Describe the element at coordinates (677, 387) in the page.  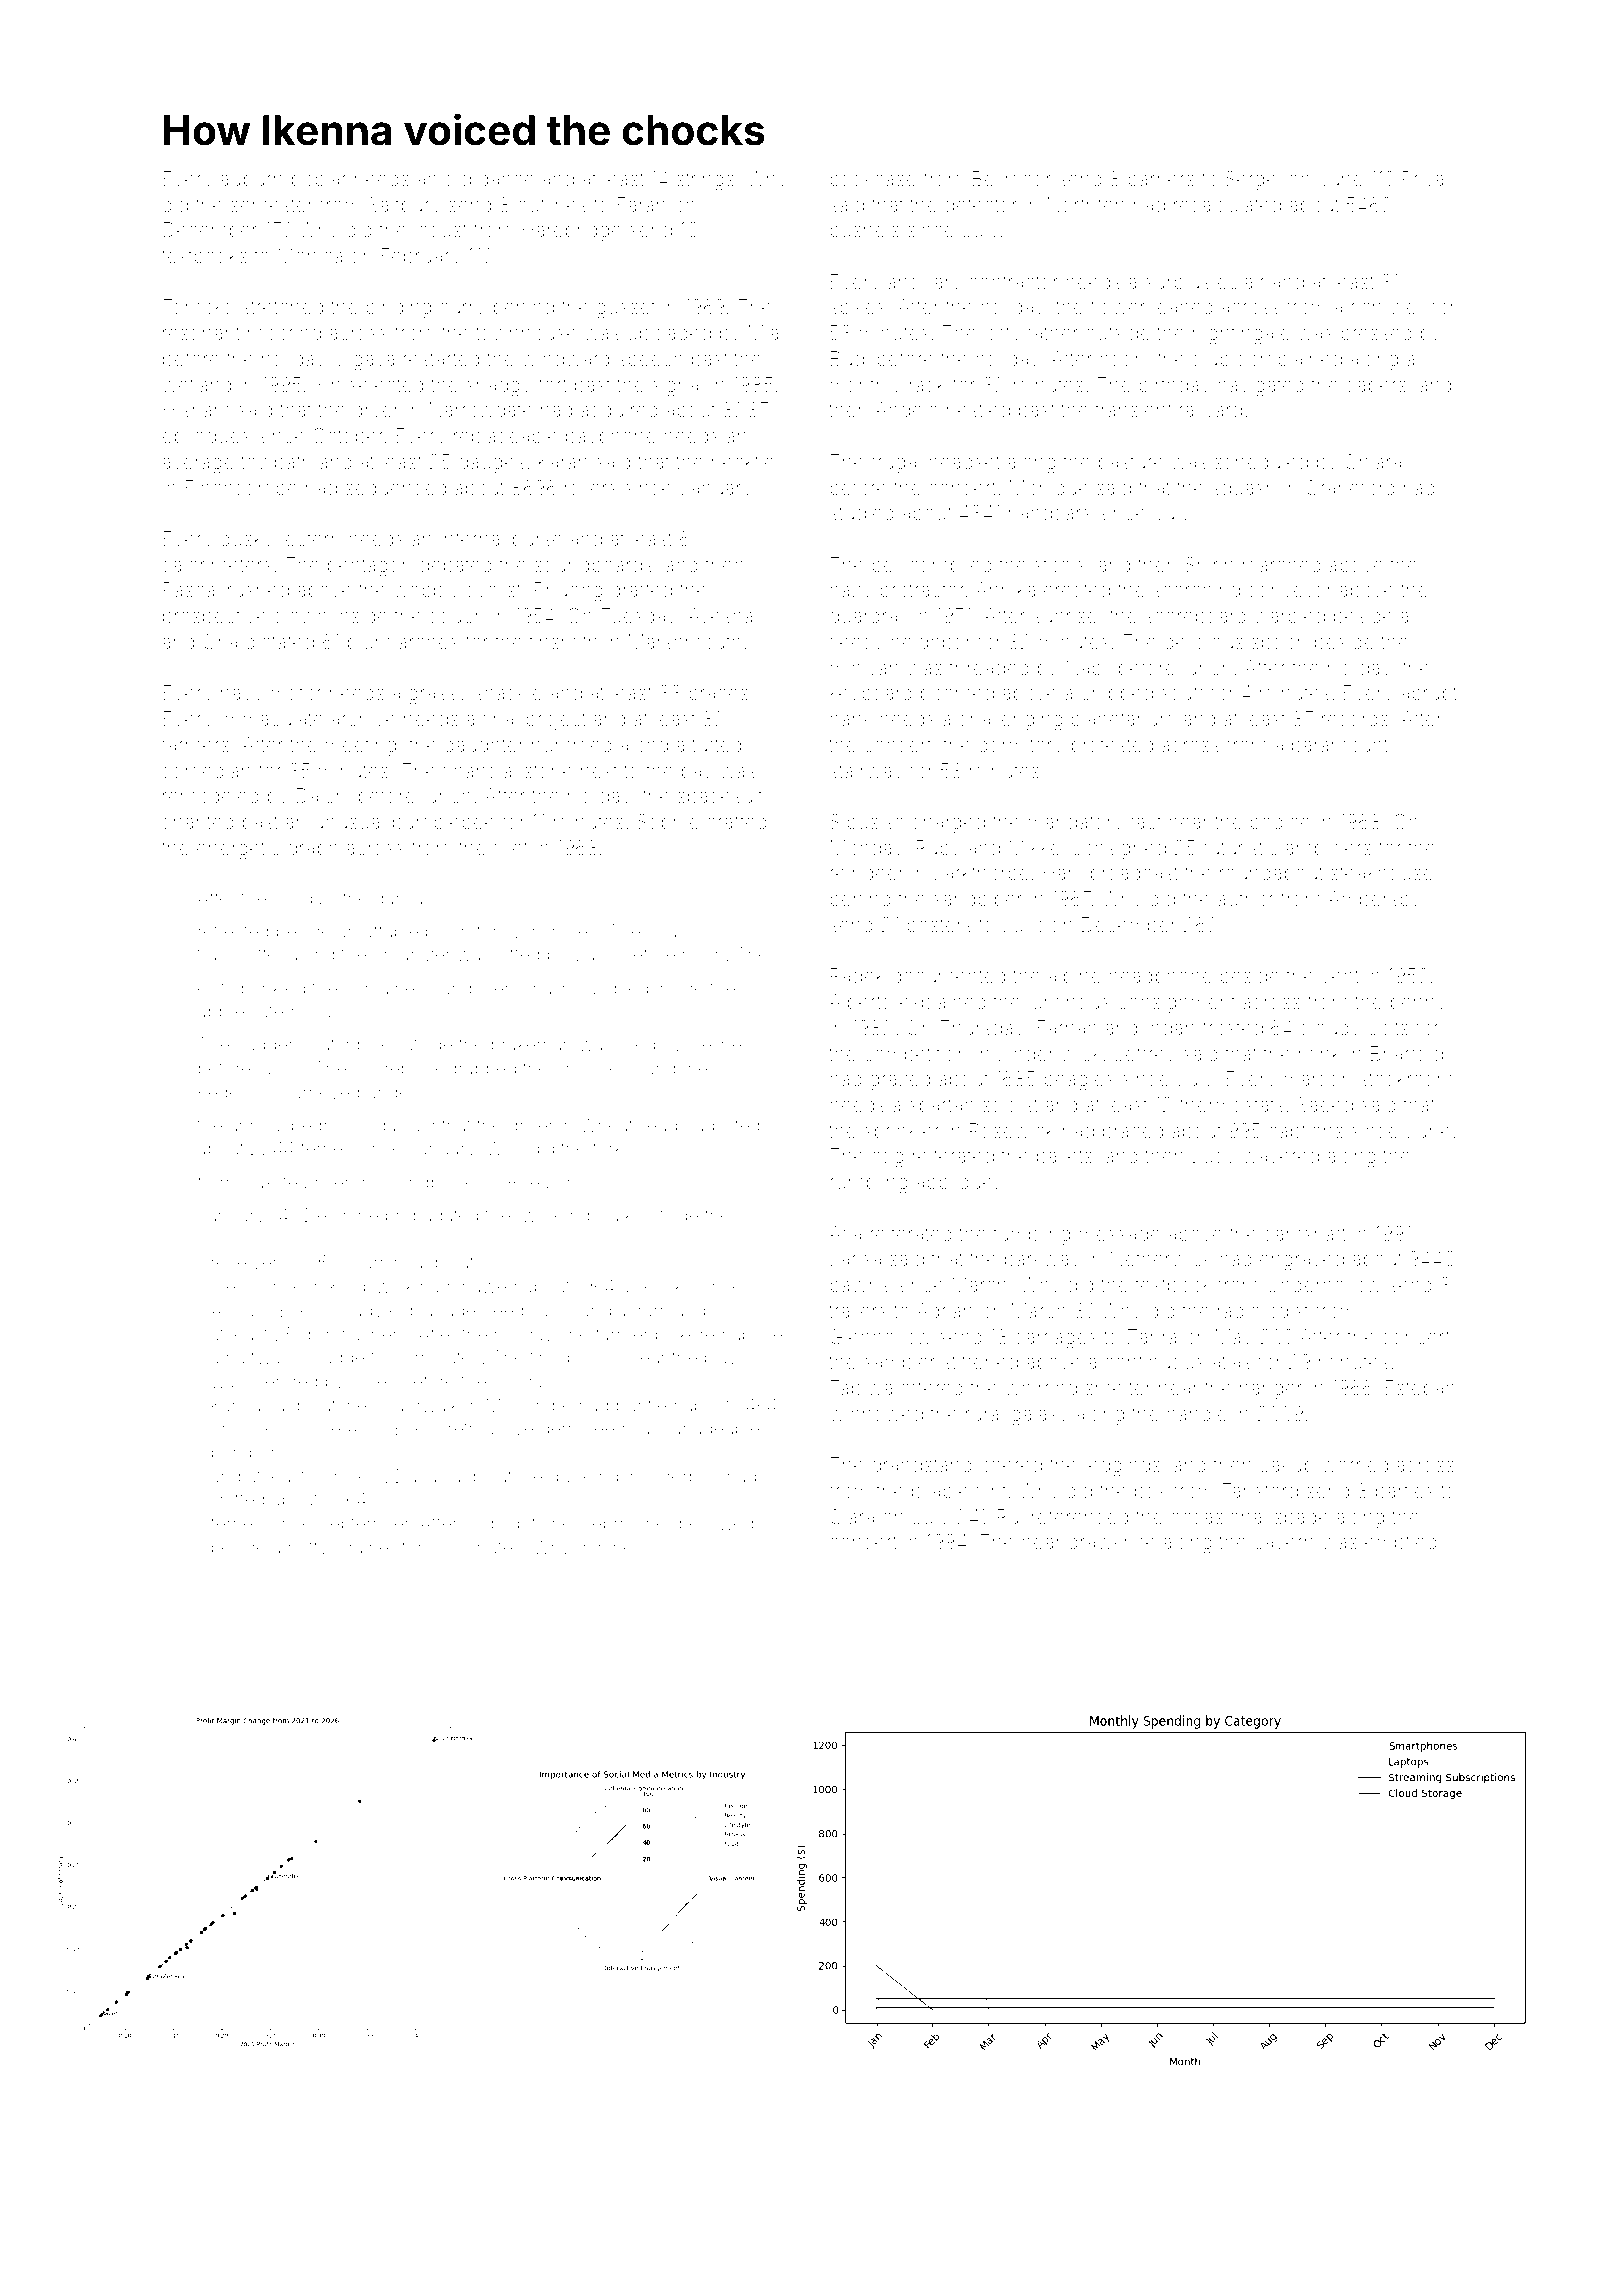
I see `signal` at that location.
